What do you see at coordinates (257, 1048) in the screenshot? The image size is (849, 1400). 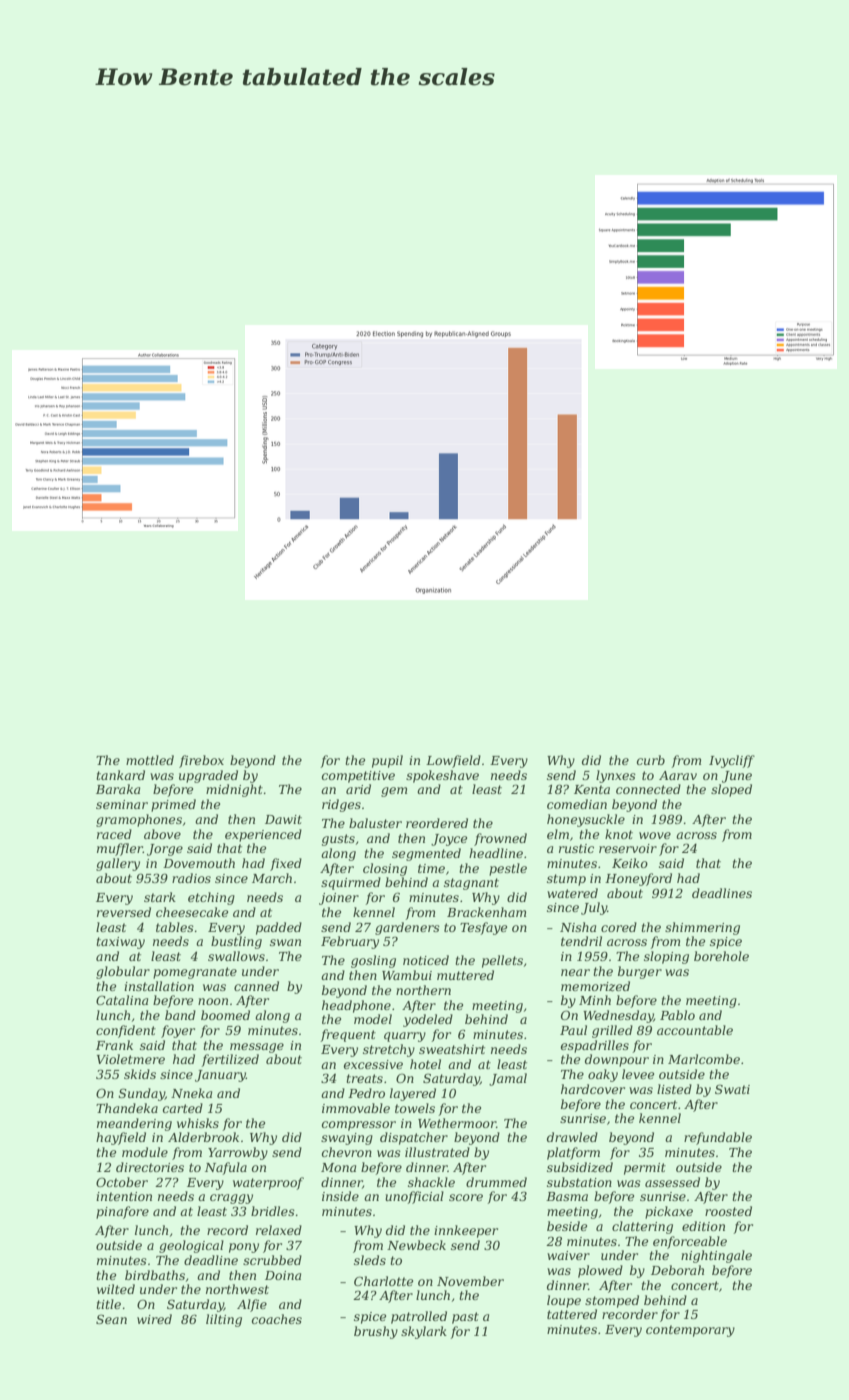 I see `message` at bounding box center [257, 1048].
